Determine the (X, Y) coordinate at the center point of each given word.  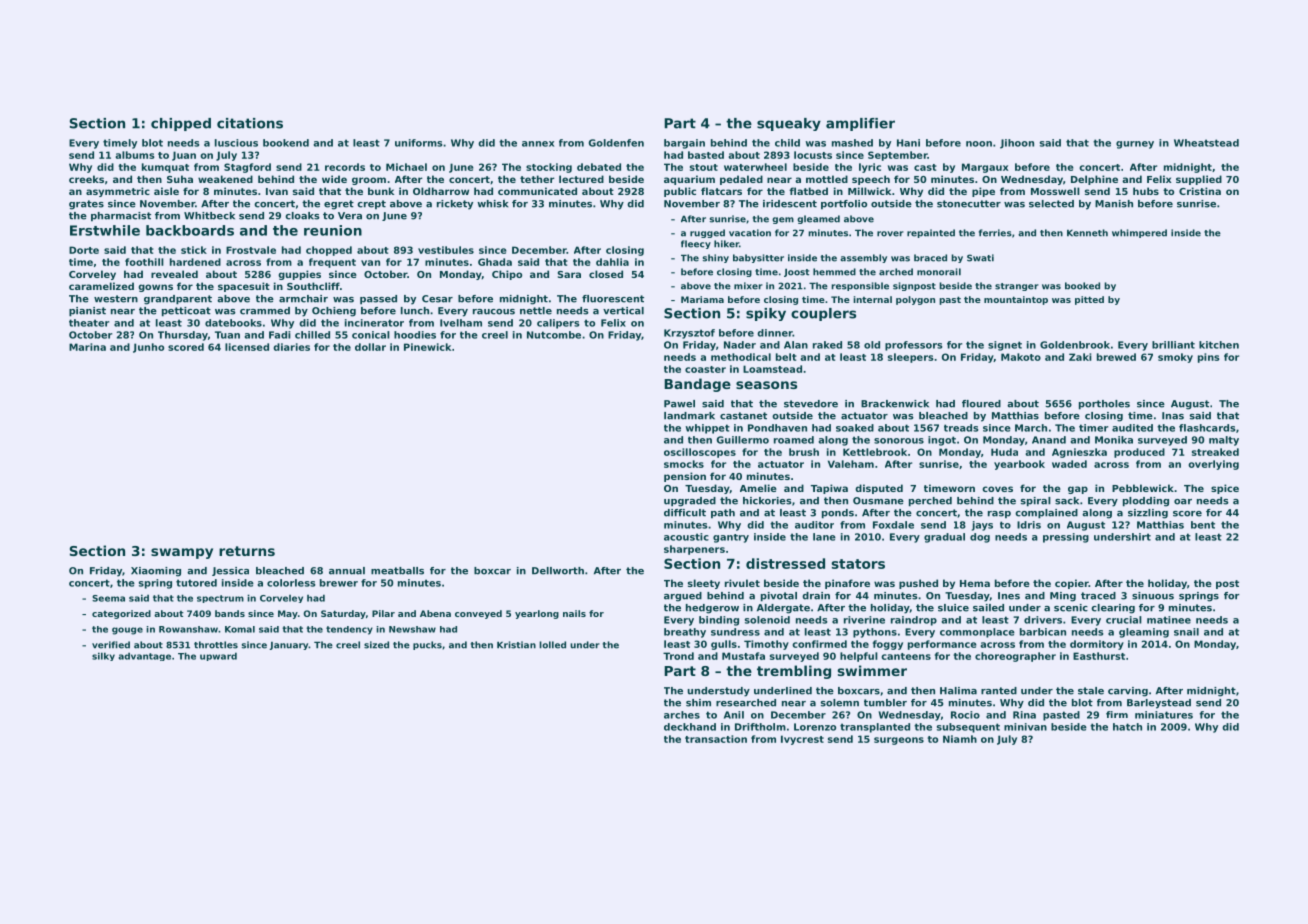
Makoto (1021, 357)
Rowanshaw (188, 629)
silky (103, 656)
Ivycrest (802, 740)
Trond (678, 656)
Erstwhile (105, 230)
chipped (181, 124)
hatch (1127, 727)
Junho (148, 348)
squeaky (789, 124)
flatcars (721, 191)
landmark (689, 416)
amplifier (860, 124)
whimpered (1139, 233)
